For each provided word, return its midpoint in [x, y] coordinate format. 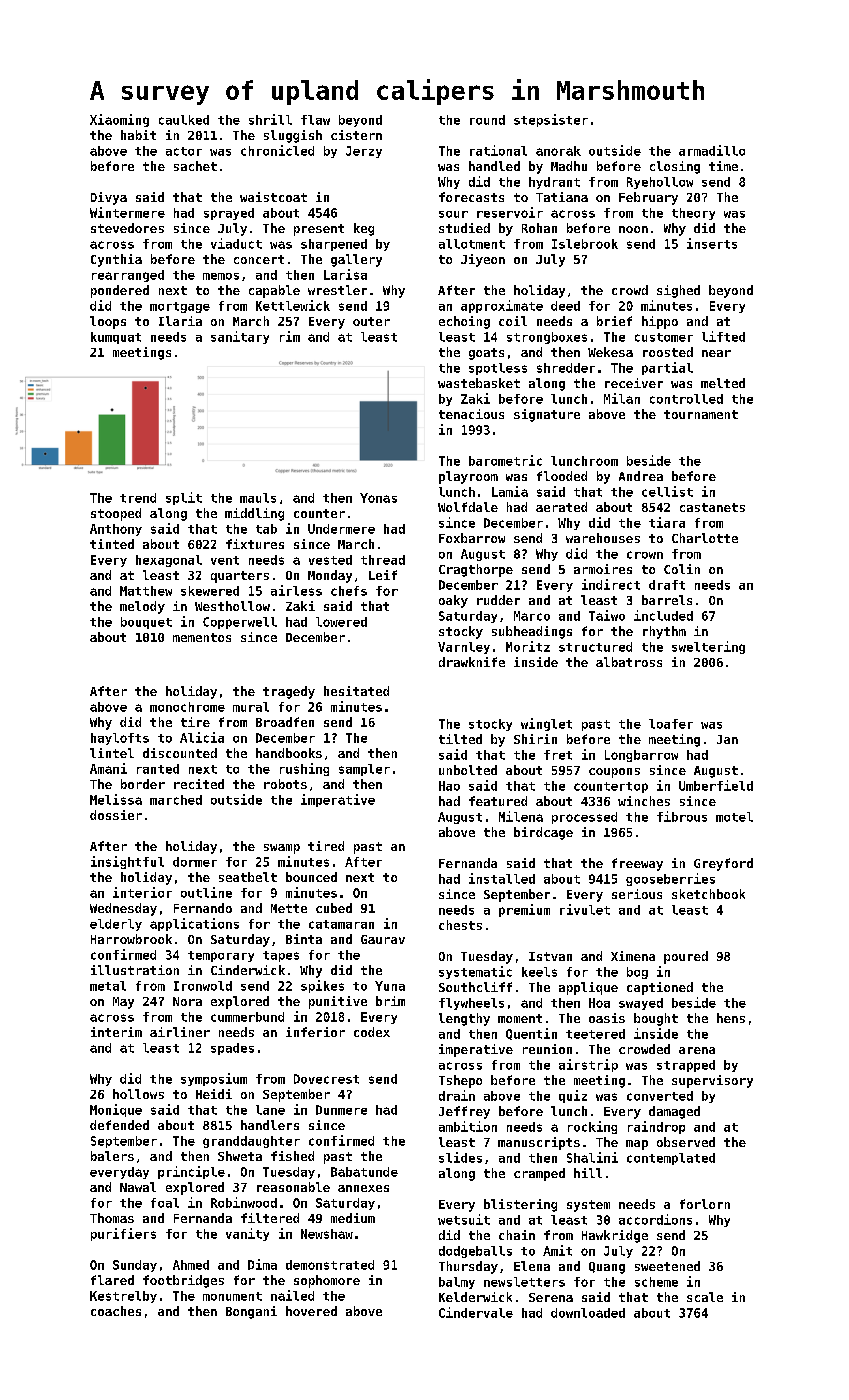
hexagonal [169, 561]
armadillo [712, 150]
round [487, 120]
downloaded [588, 1313]
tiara [667, 522]
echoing [464, 322]
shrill [270, 119]
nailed [292, 1295]
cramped [539, 1174]
